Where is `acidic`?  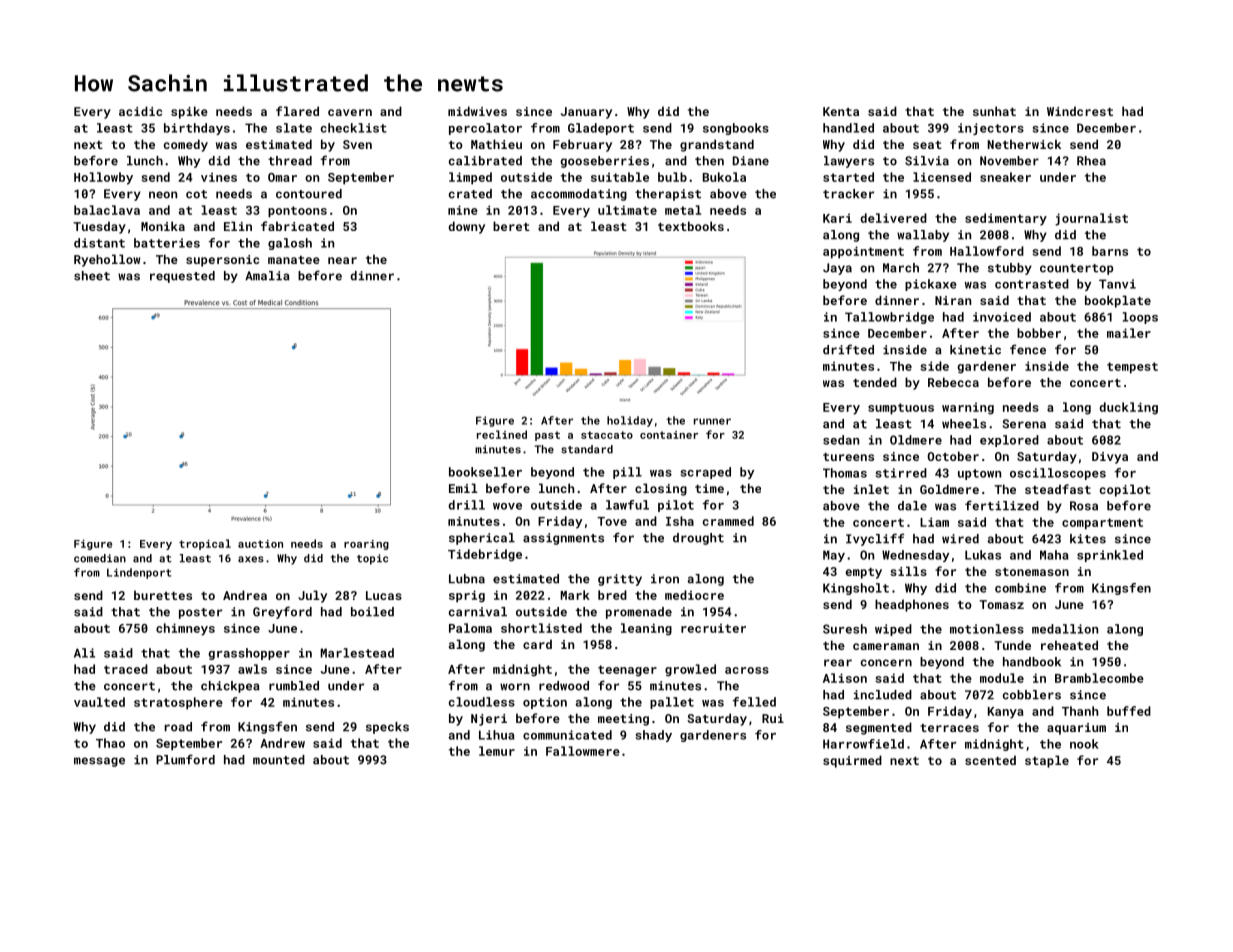 acidic is located at coordinates (140, 111).
